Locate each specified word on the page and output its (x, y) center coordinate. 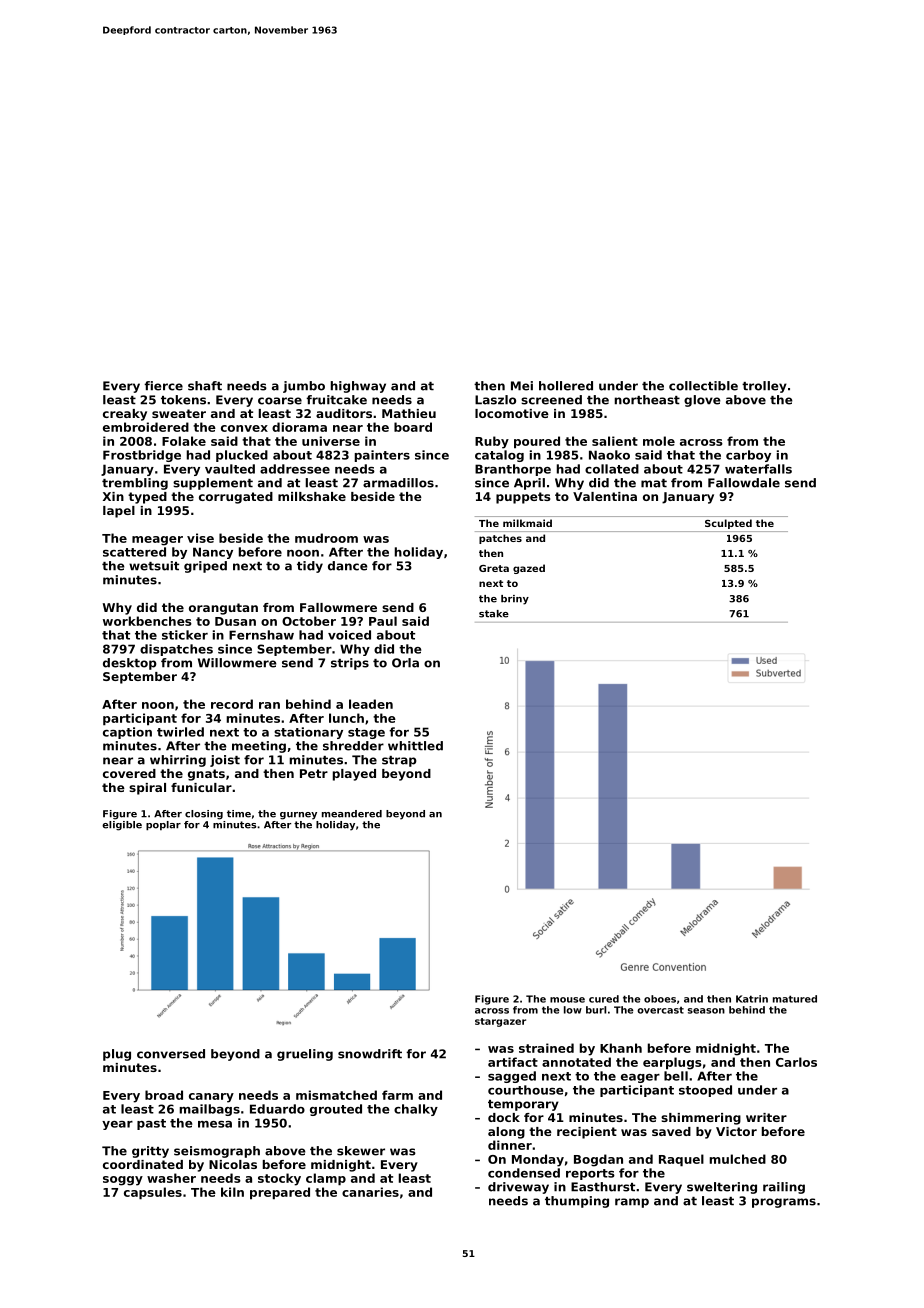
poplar (163, 826)
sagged (512, 1077)
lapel (119, 512)
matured (795, 999)
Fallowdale (744, 483)
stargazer (500, 1022)
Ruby (492, 442)
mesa (215, 1124)
